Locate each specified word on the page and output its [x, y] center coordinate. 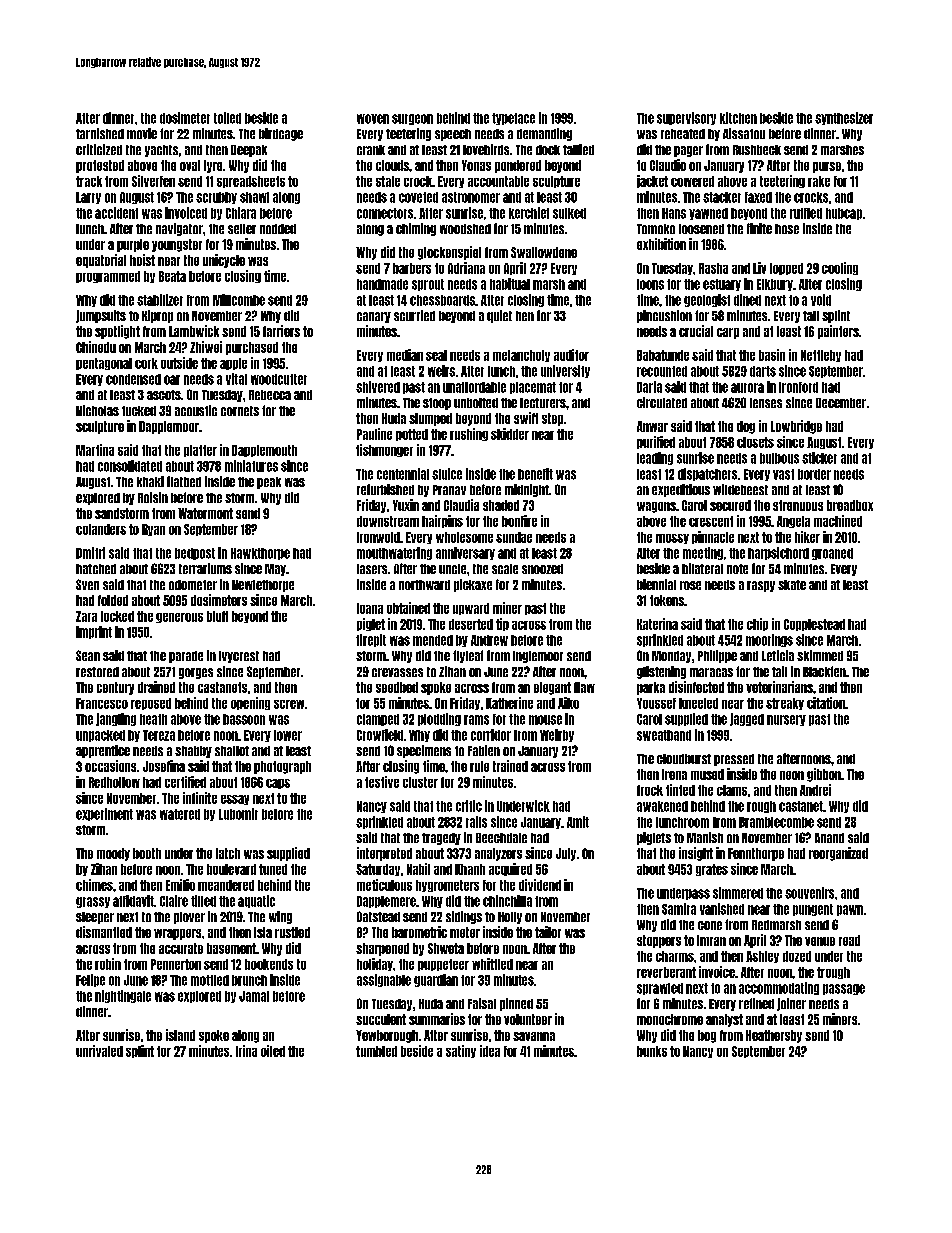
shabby [193, 752]
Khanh [470, 869]
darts [763, 371]
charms [675, 956]
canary [374, 317]
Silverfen [153, 181]
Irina [246, 1051]
